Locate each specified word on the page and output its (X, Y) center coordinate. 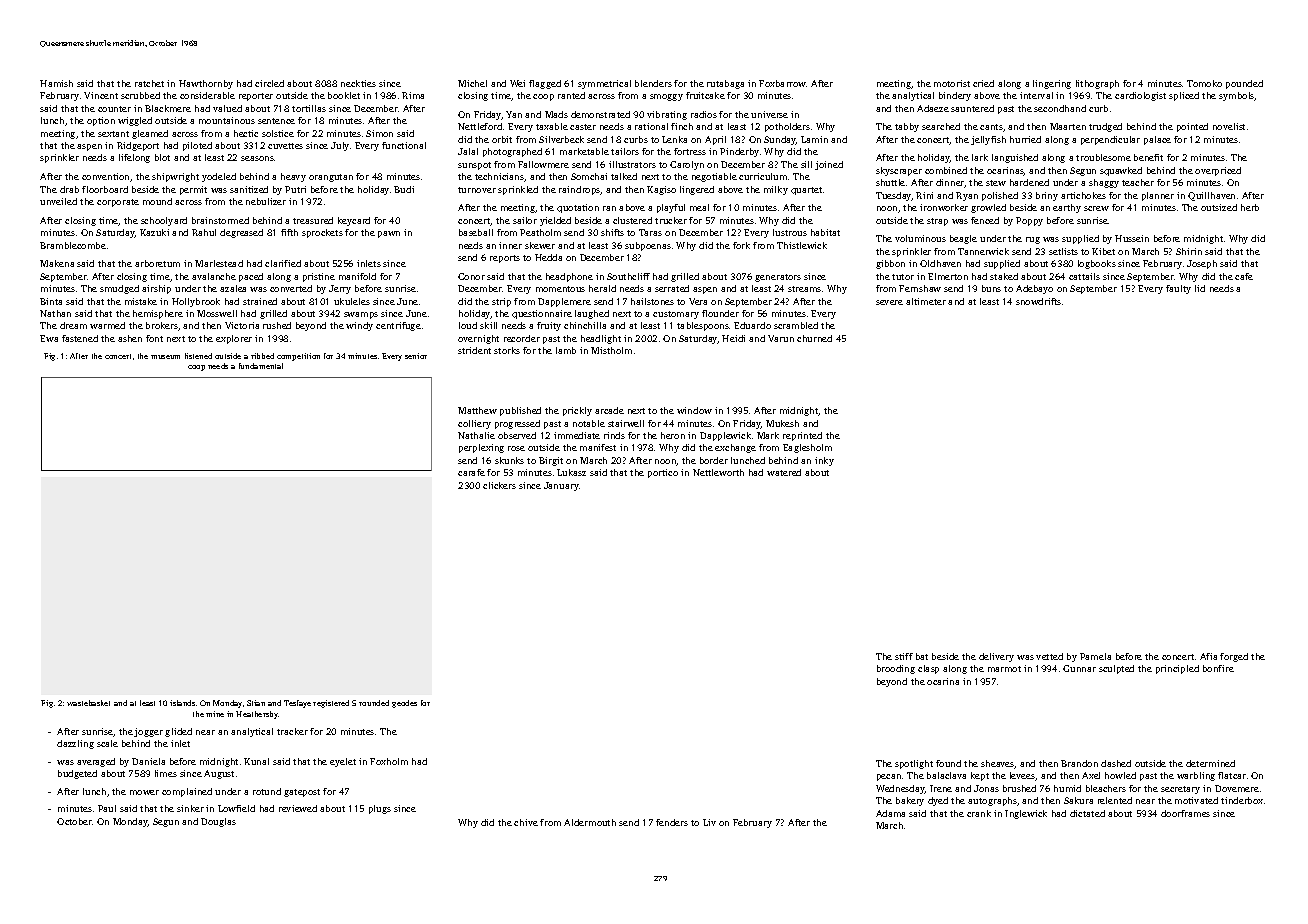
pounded (1244, 84)
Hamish (56, 83)
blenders (653, 83)
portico (663, 473)
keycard (354, 221)
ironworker (944, 207)
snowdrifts (1038, 301)
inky (824, 461)
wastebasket (88, 703)
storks (507, 350)
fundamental (261, 366)
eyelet (343, 762)
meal (699, 207)
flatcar (1232, 775)
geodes (404, 704)
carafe (471, 472)
